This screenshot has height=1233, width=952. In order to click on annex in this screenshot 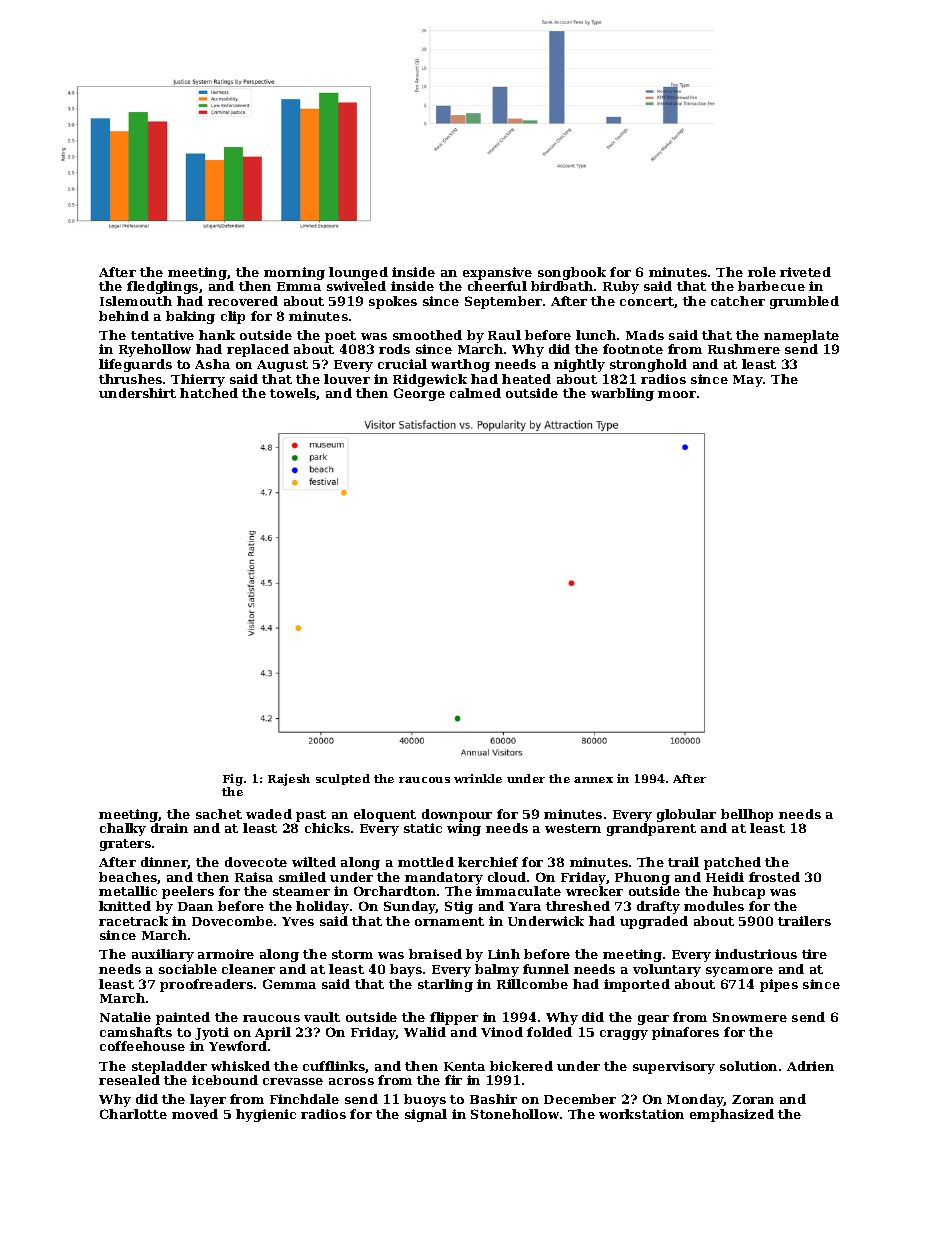, I will do `click(593, 780)`.
